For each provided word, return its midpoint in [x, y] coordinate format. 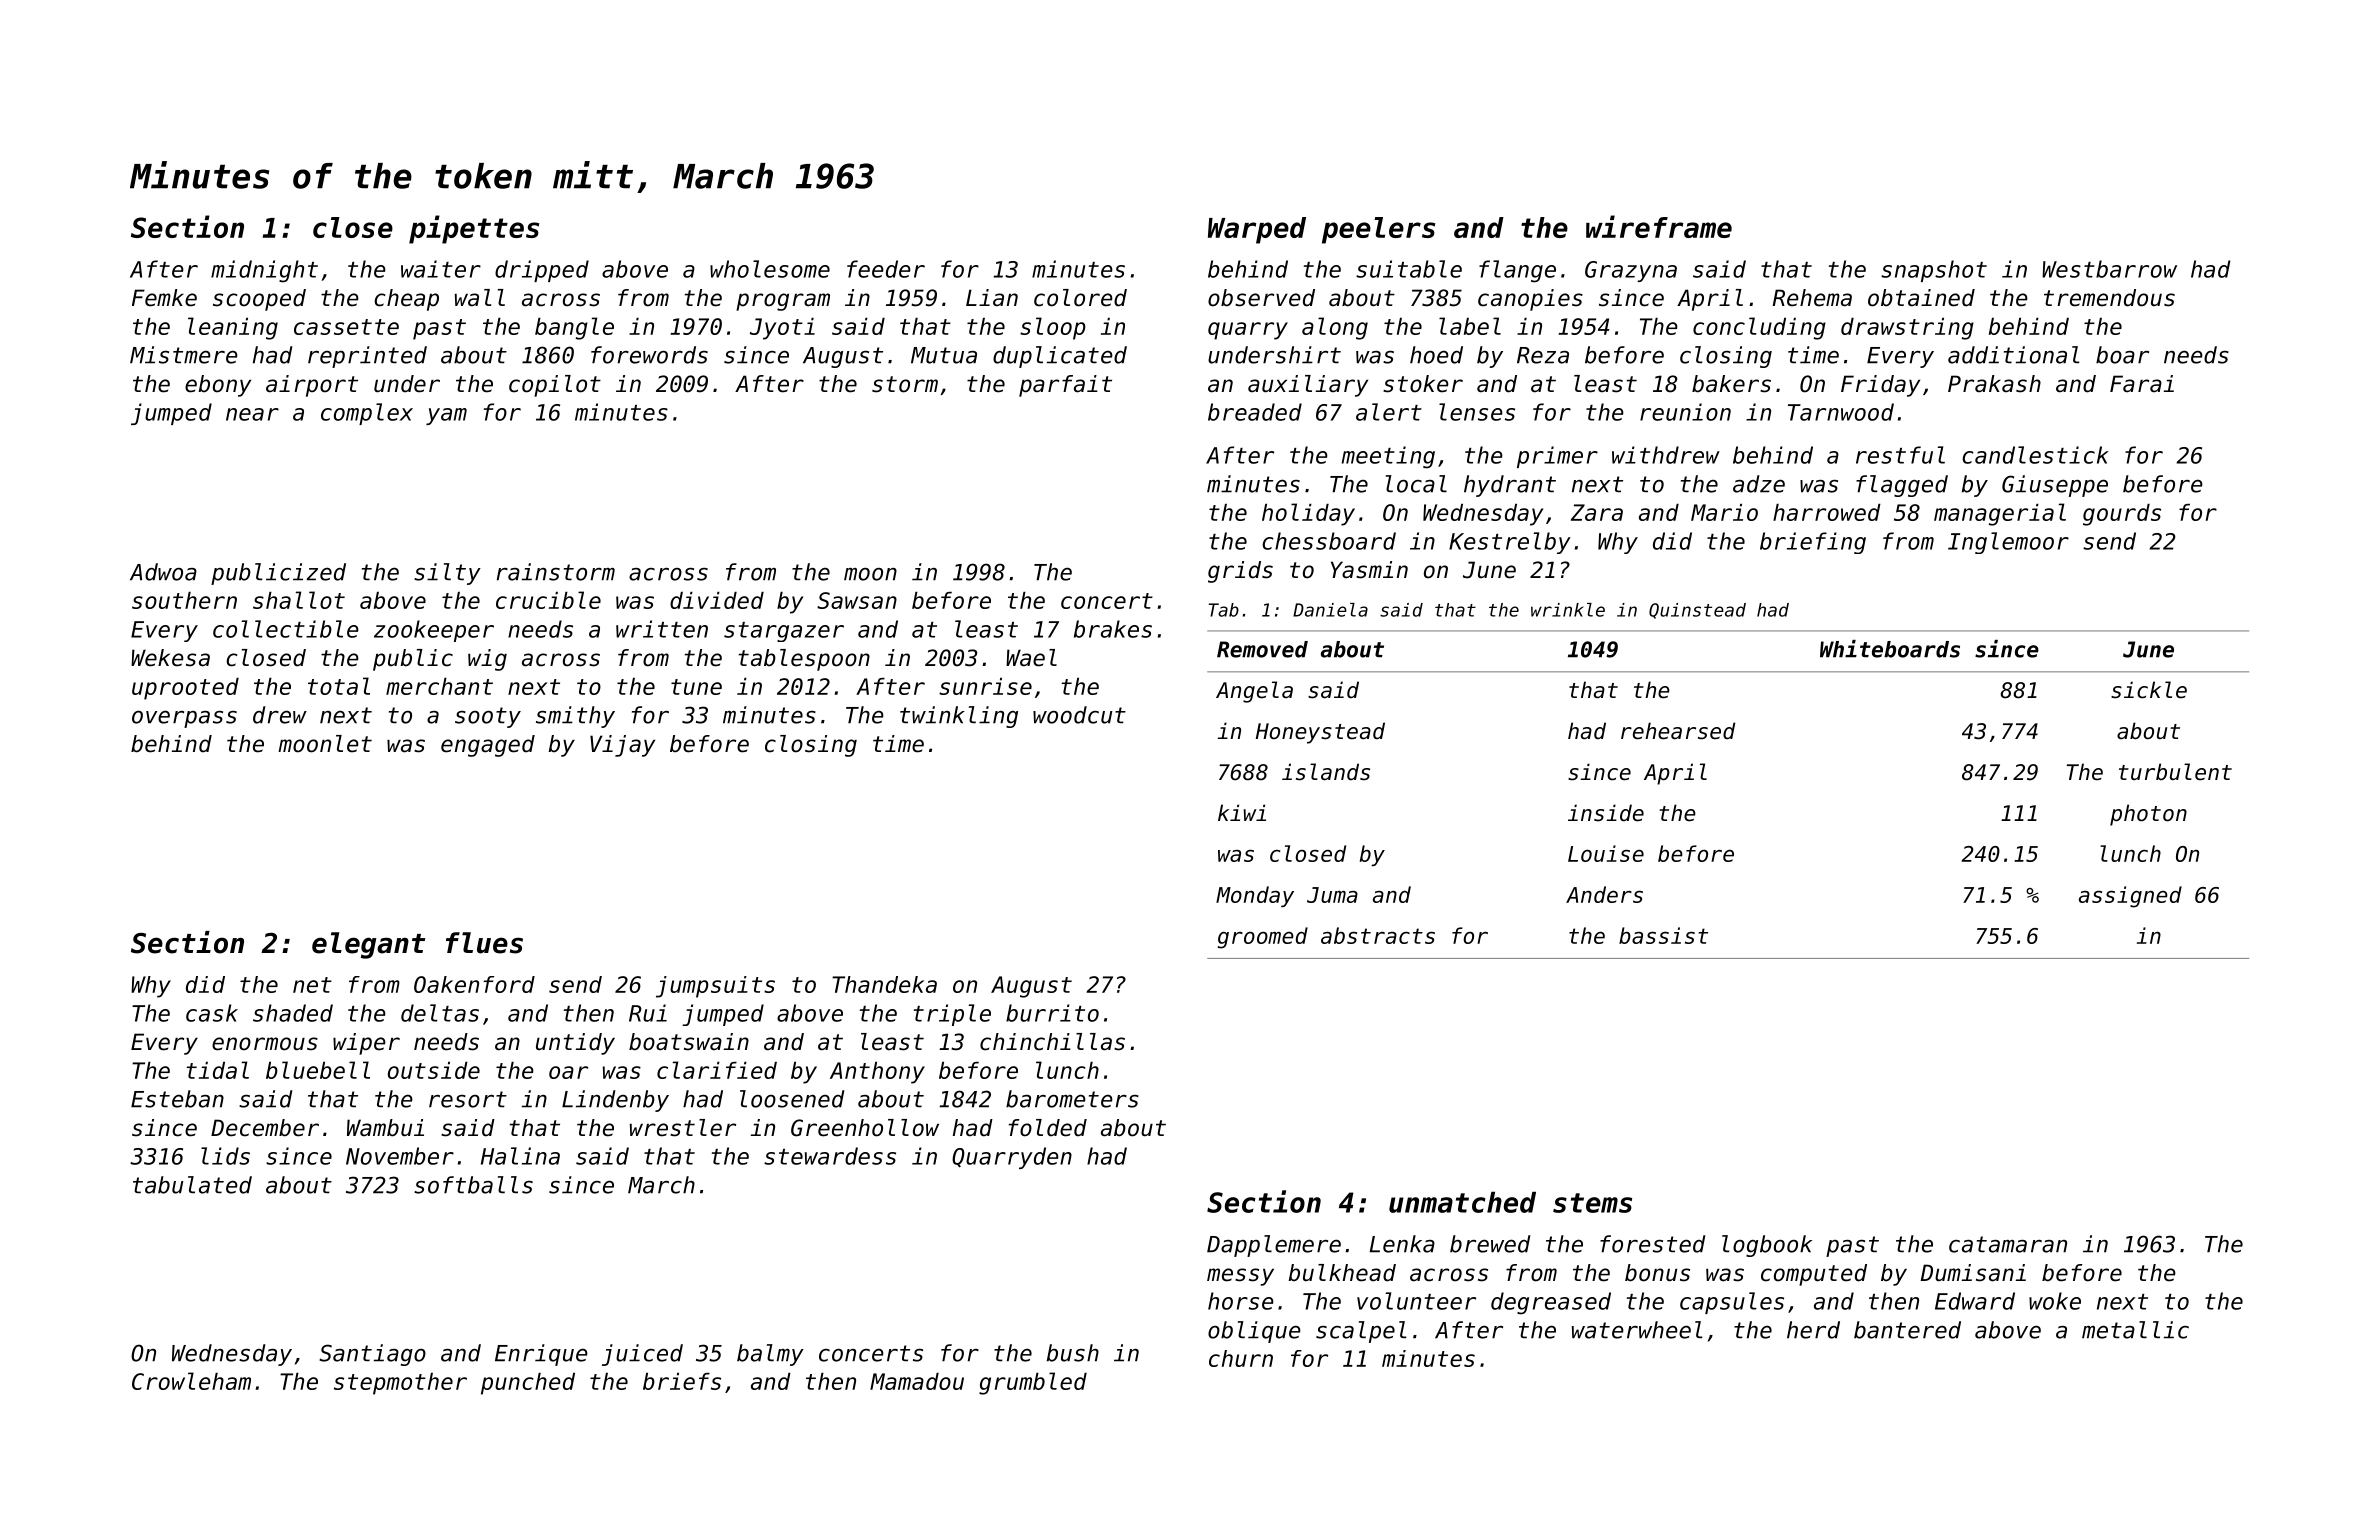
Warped [1257, 230]
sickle [2149, 690]
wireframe [1659, 226]
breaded [1255, 412]
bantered [1907, 1330]
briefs [682, 1381]
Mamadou [917, 1381]
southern [184, 600]
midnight [264, 271]
